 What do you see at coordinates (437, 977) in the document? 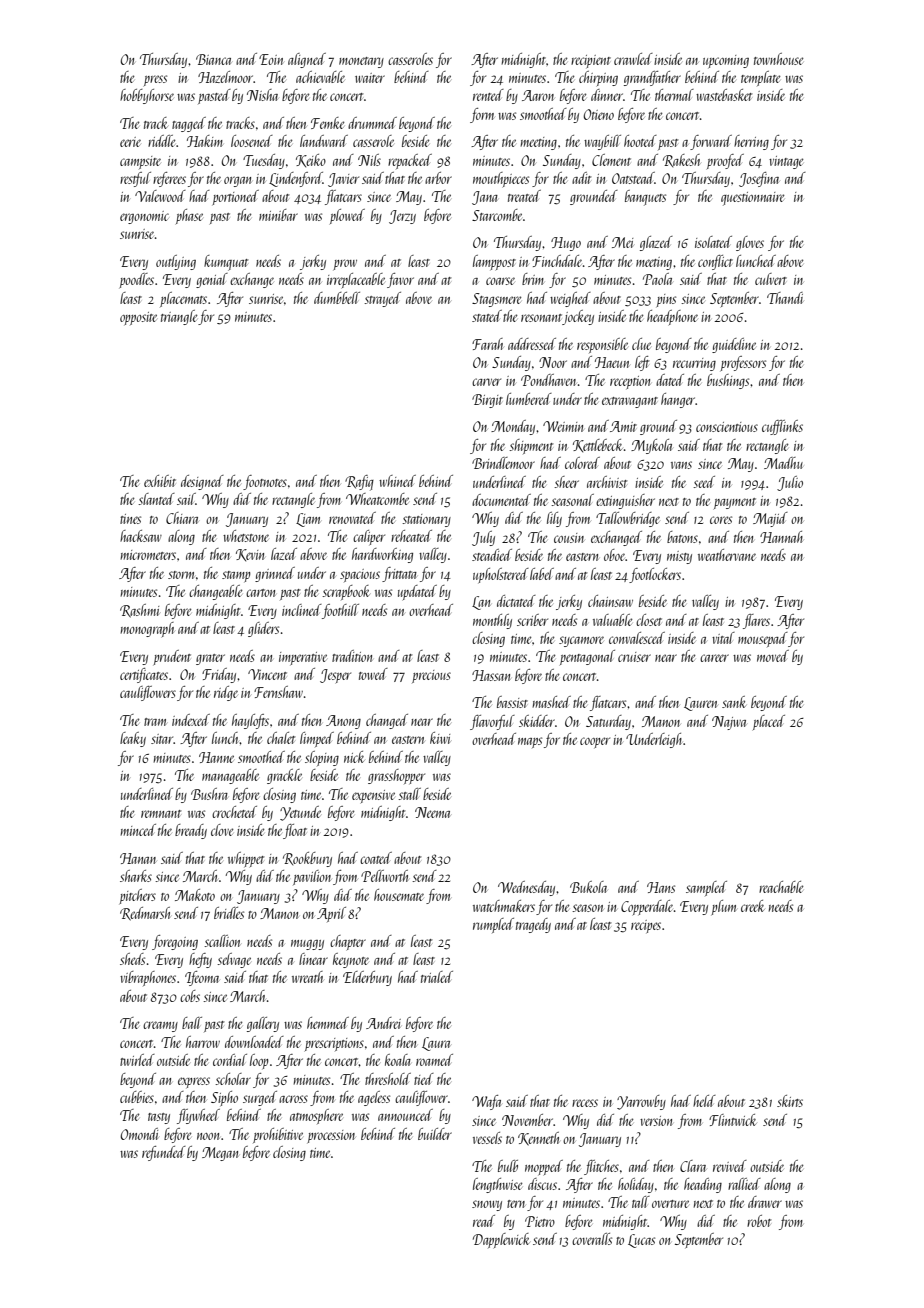
I see `trialed` at bounding box center [437, 977].
